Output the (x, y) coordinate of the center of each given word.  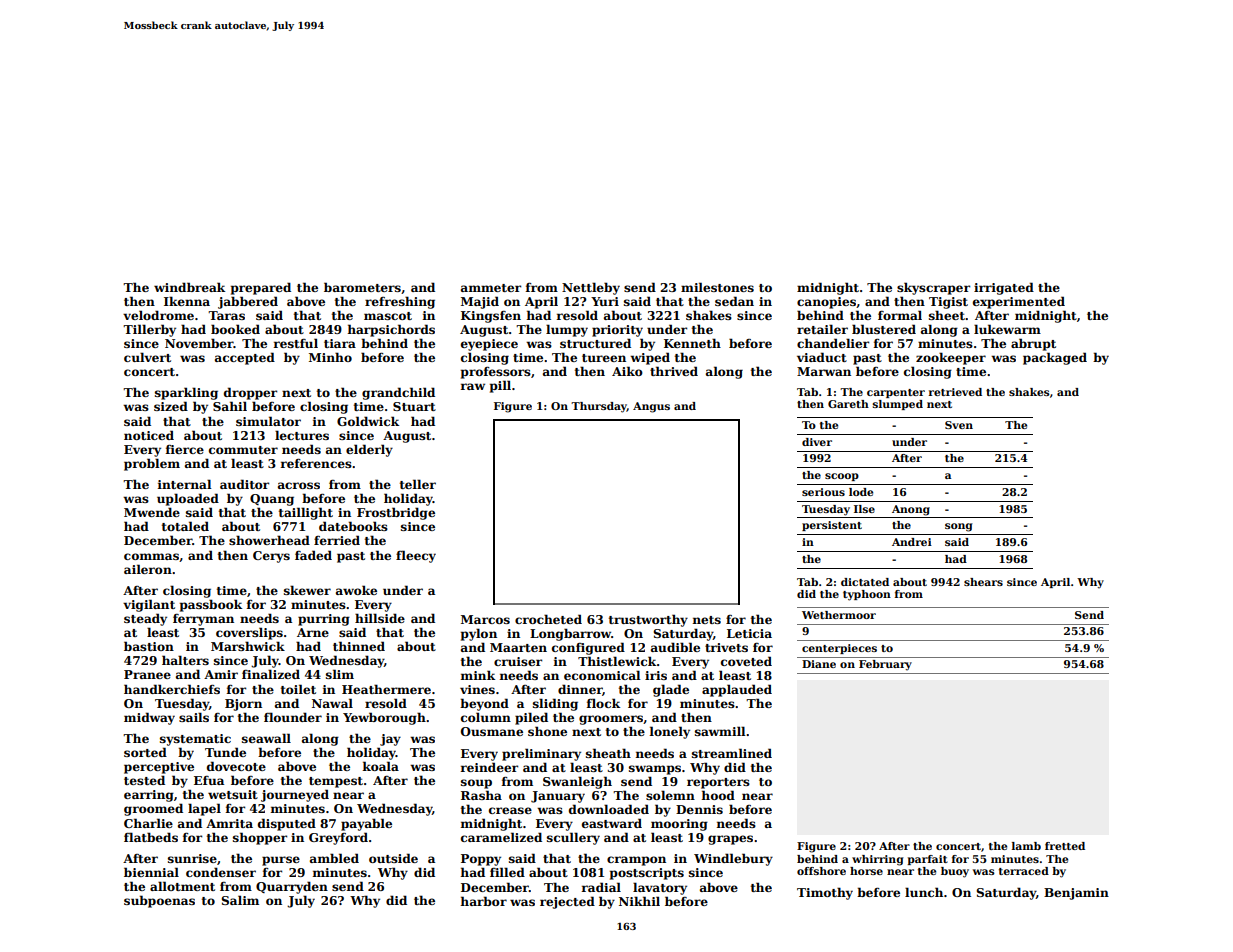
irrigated (1004, 288)
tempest (336, 782)
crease (510, 810)
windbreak (189, 287)
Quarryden (292, 887)
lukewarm (1007, 329)
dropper (250, 393)
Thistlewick (617, 661)
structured (595, 343)
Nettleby (591, 288)
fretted (1065, 846)
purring (324, 620)
